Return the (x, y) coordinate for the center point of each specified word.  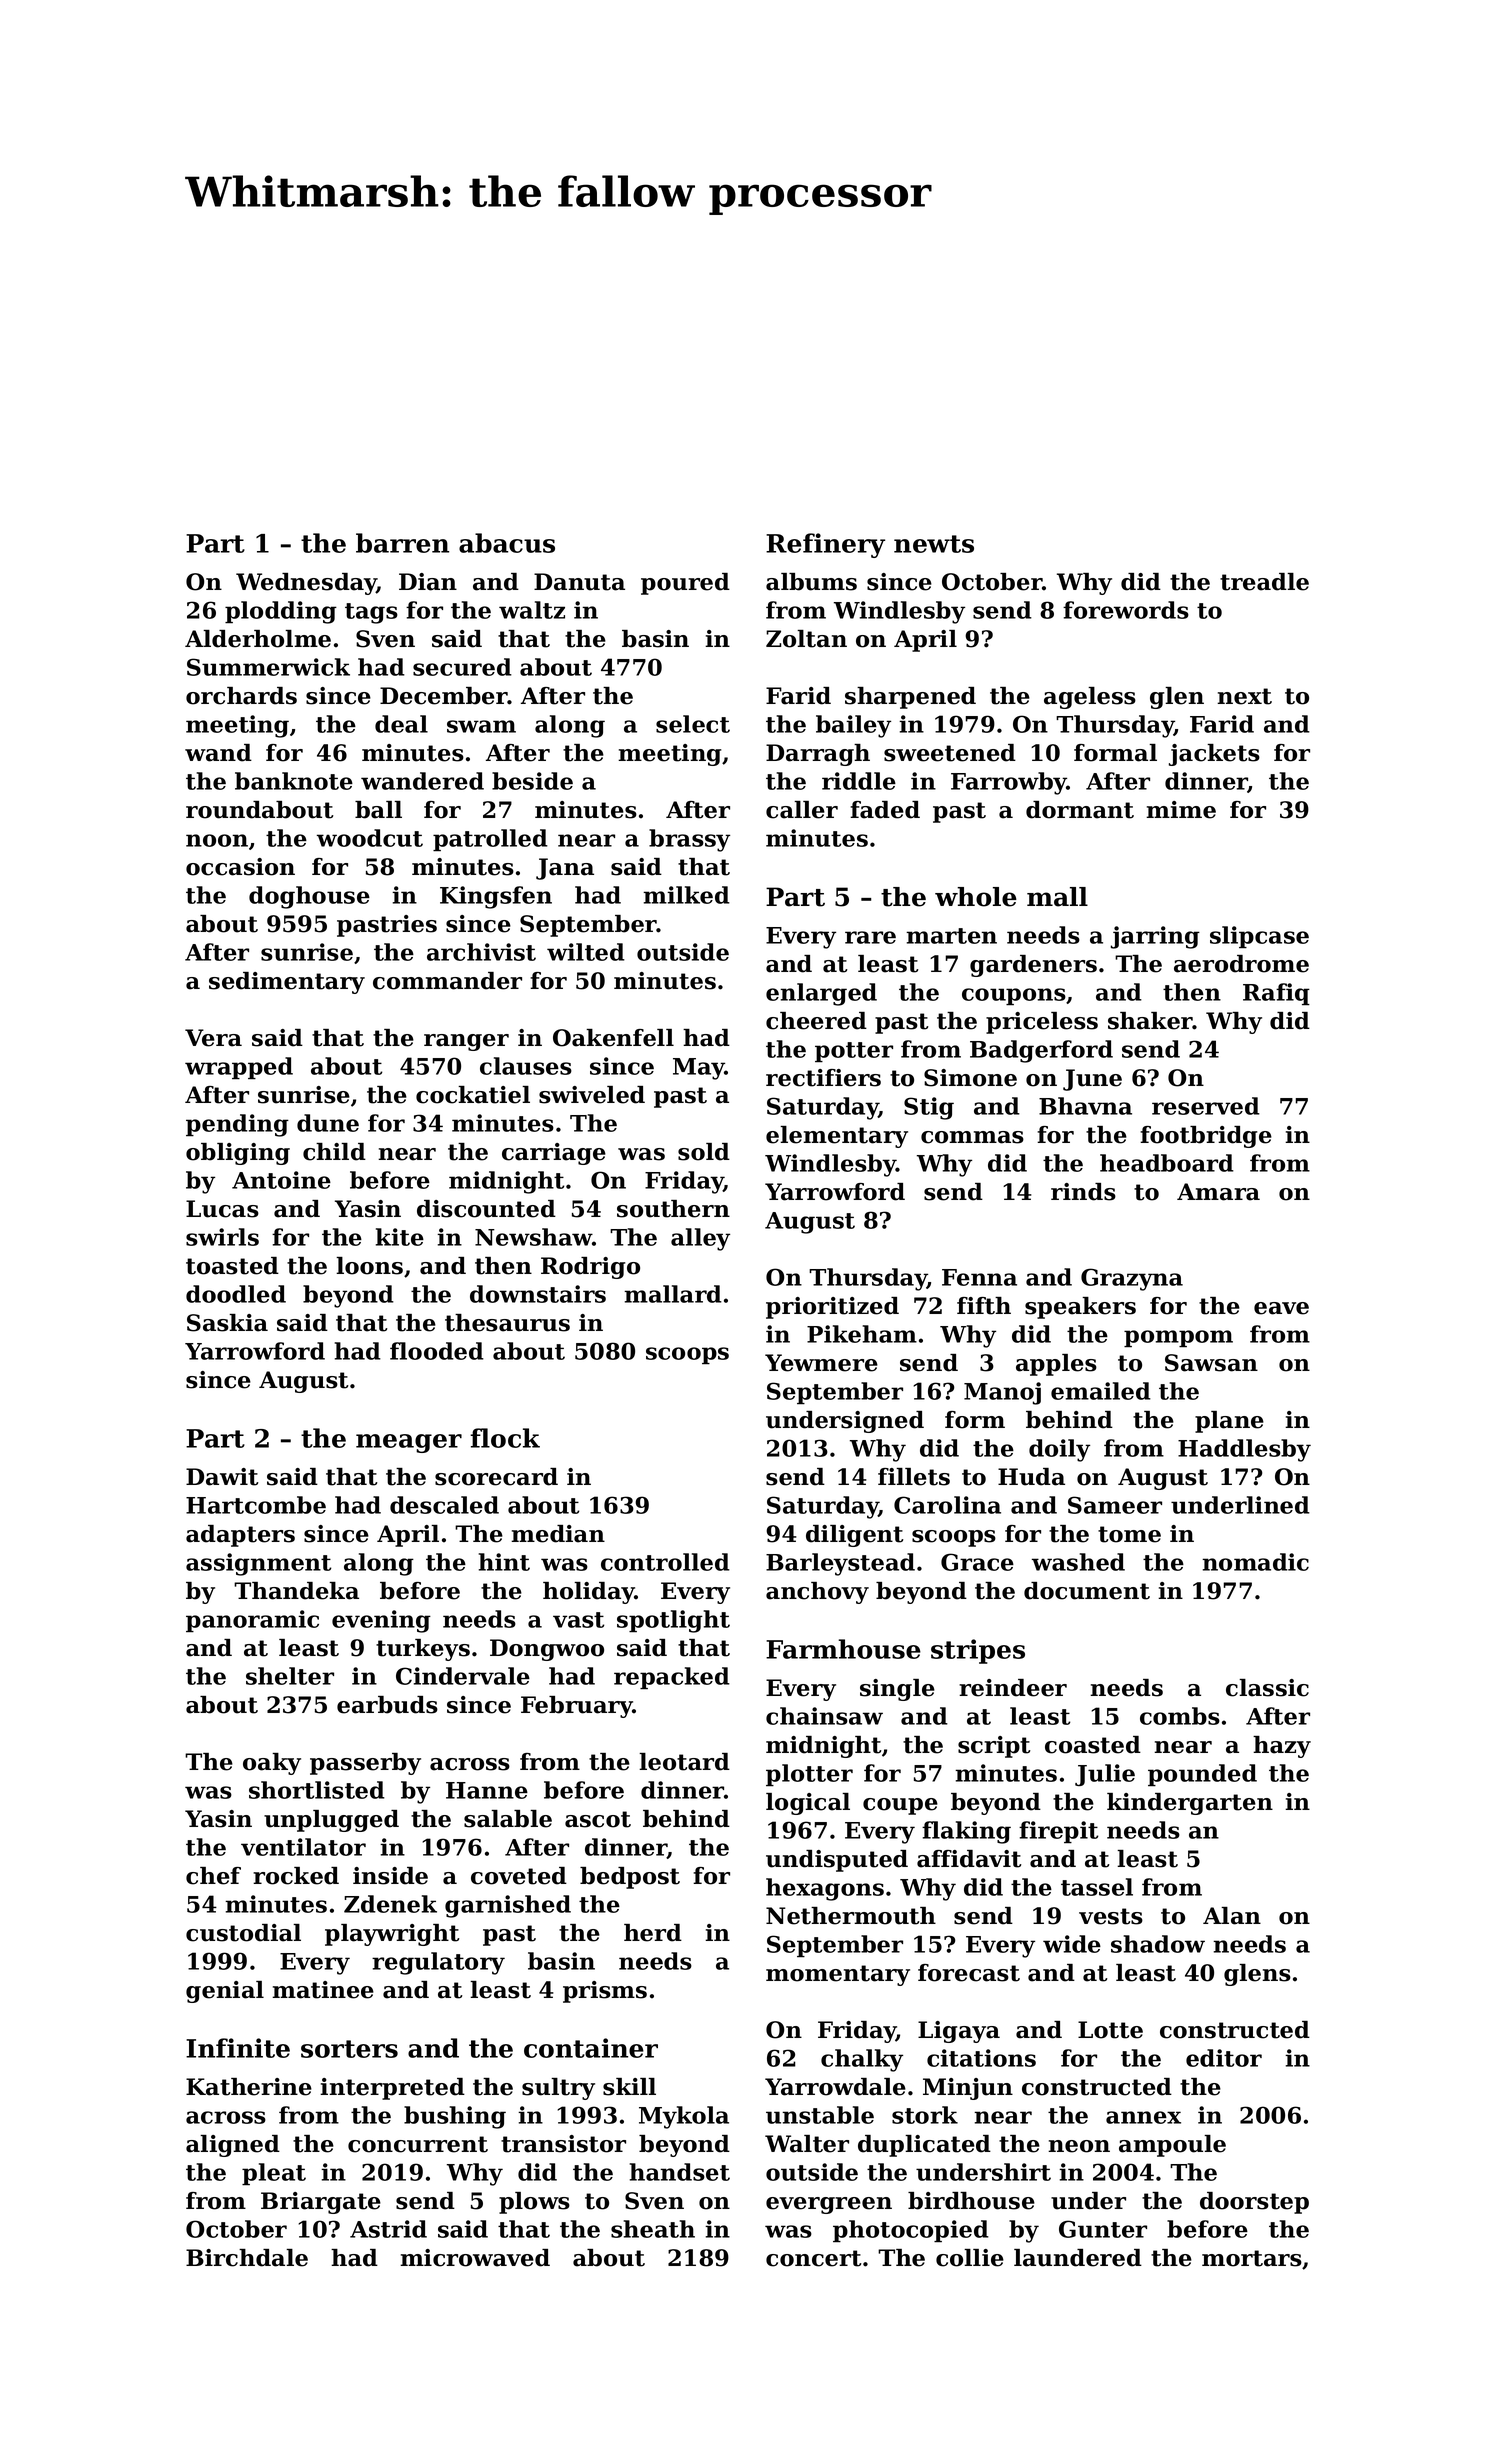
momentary (838, 1975)
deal (401, 724)
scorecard (496, 1477)
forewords (1126, 610)
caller (802, 810)
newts (934, 544)
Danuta (579, 582)
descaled (444, 1505)
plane (1229, 1422)
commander (447, 981)
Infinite (238, 2048)
